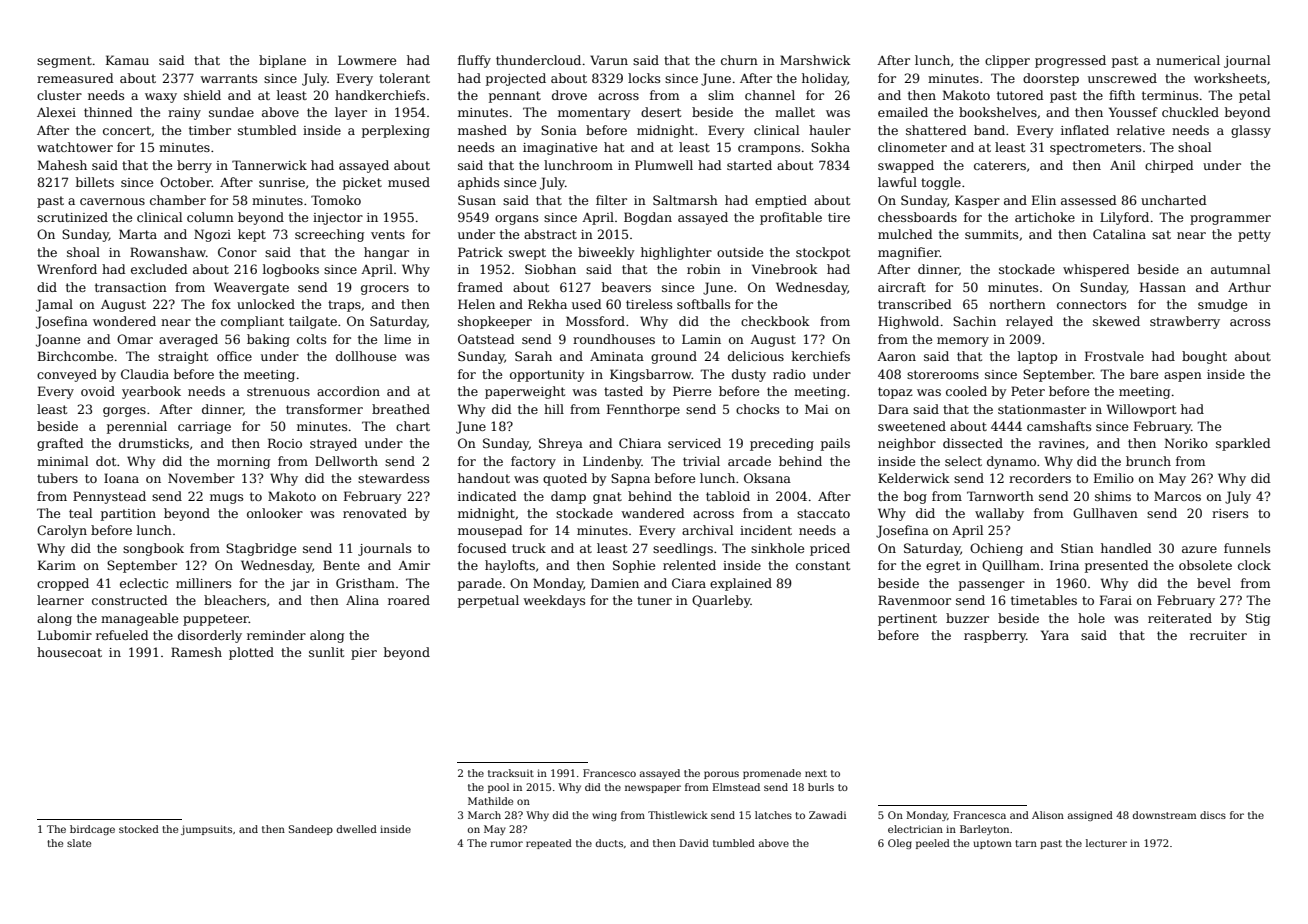 The height and width of the document is (924, 1308). Describe the element at coordinates (560, 149) in the document. I see `imaginative` at that location.
